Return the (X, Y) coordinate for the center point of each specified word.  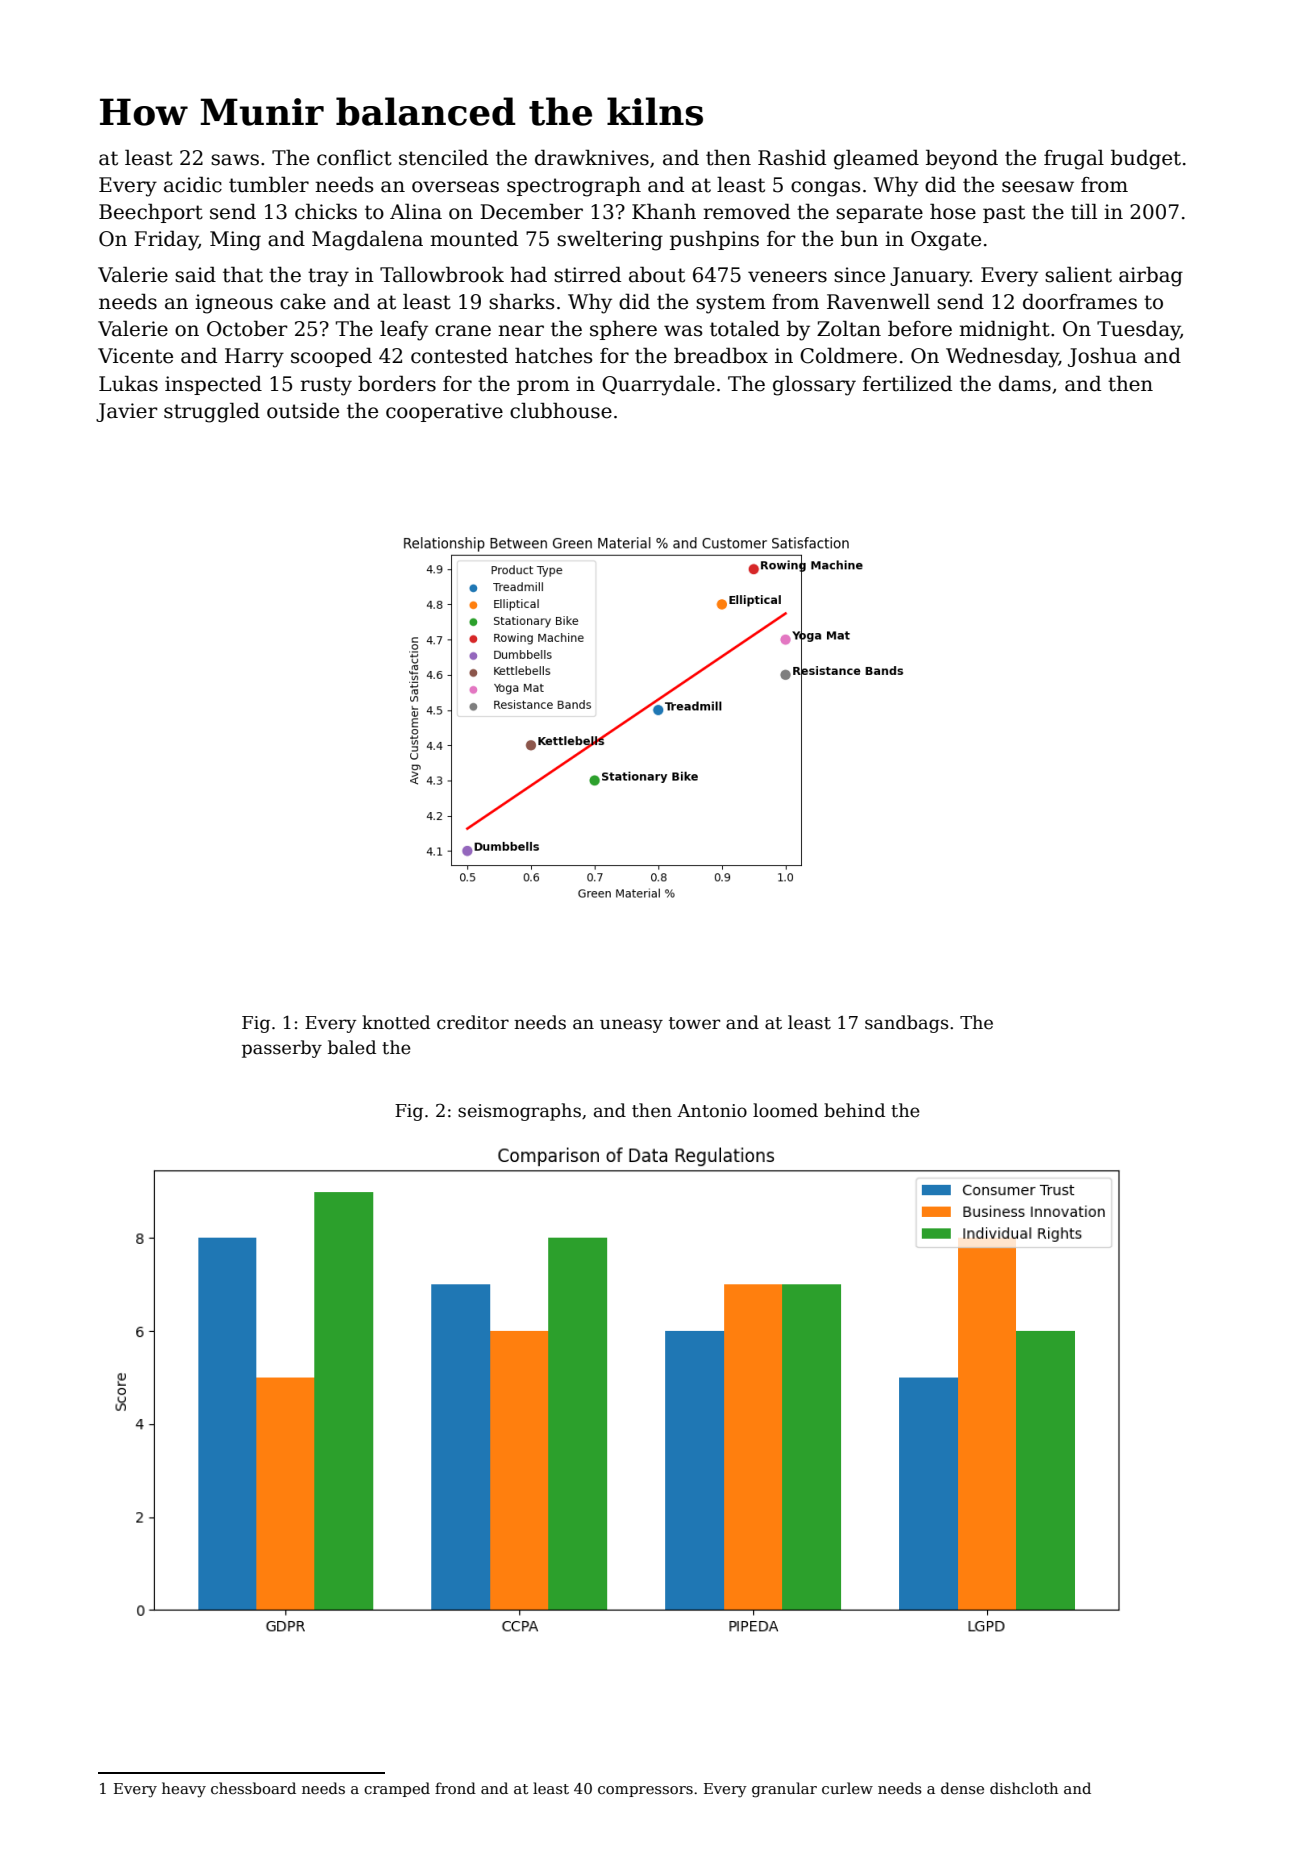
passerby (282, 1049)
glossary (814, 385)
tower (694, 1023)
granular (784, 1790)
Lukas (128, 383)
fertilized (907, 383)
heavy (184, 1790)
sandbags (906, 1024)
